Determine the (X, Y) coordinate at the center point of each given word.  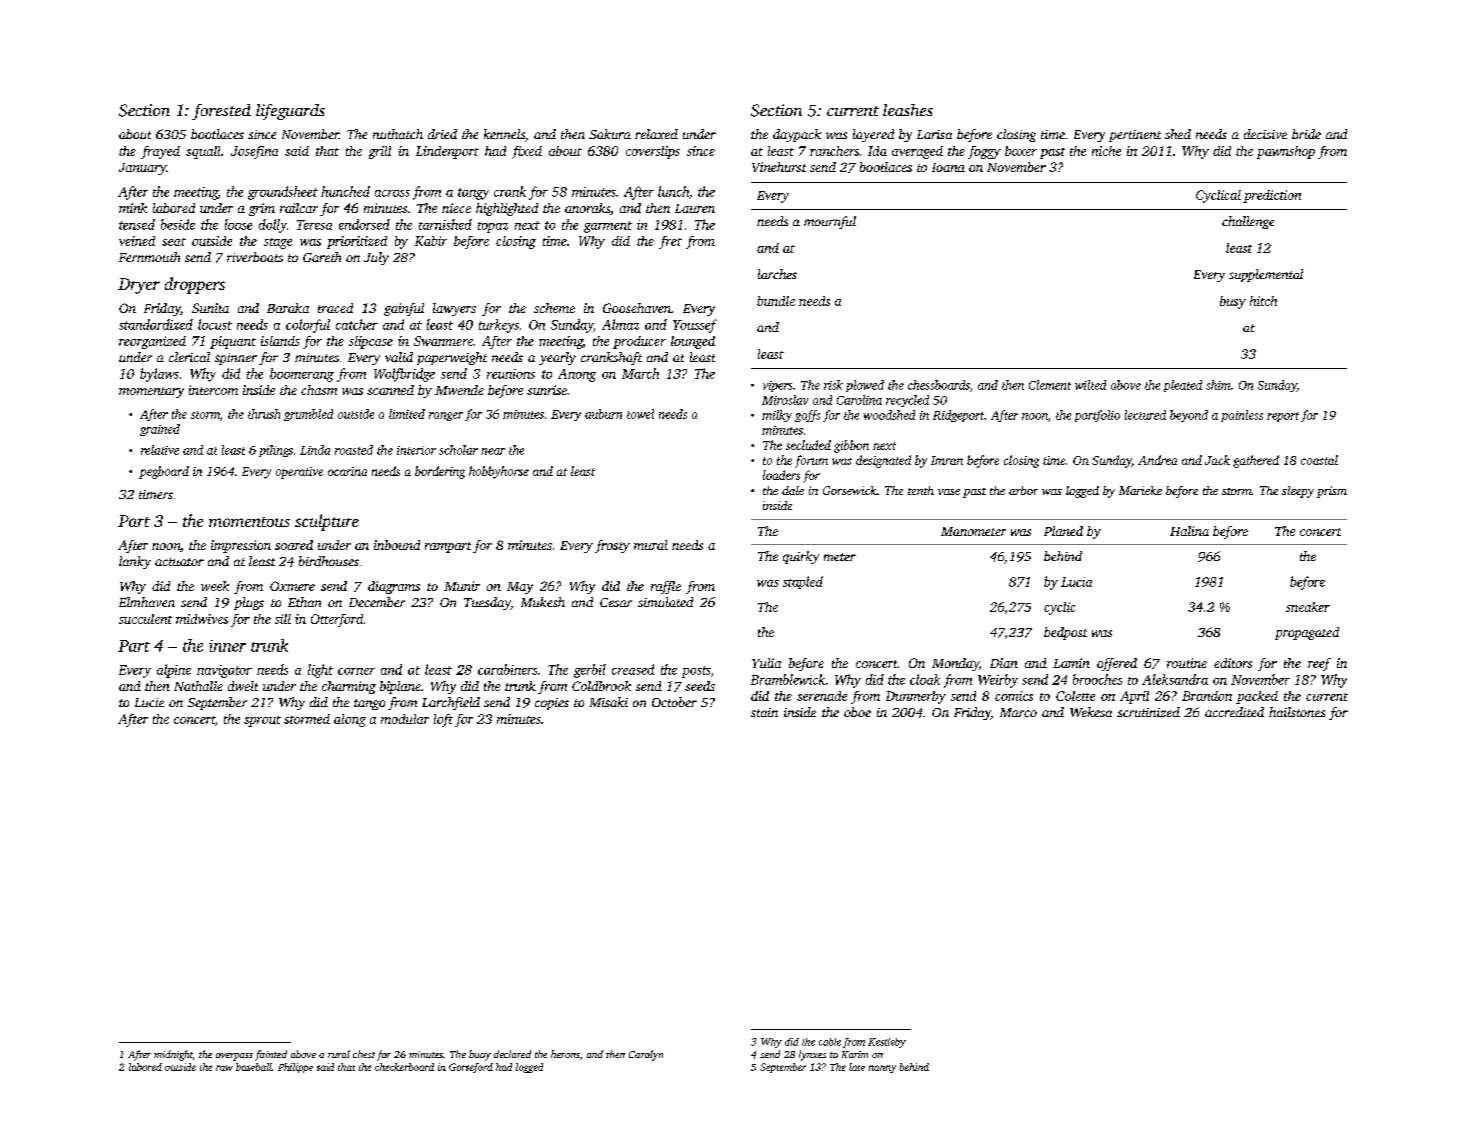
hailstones (1297, 712)
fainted (271, 1055)
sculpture (327, 522)
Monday (955, 664)
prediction (1272, 196)
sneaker (1308, 607)
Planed (1063, 531)
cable (830, 1042)
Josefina (254, 152)
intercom (213, 390)
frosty (612, 546)
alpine (174, 671)
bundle (776, 301)
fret (670, 242)
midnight (173, 1055)
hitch (1263, 301)
